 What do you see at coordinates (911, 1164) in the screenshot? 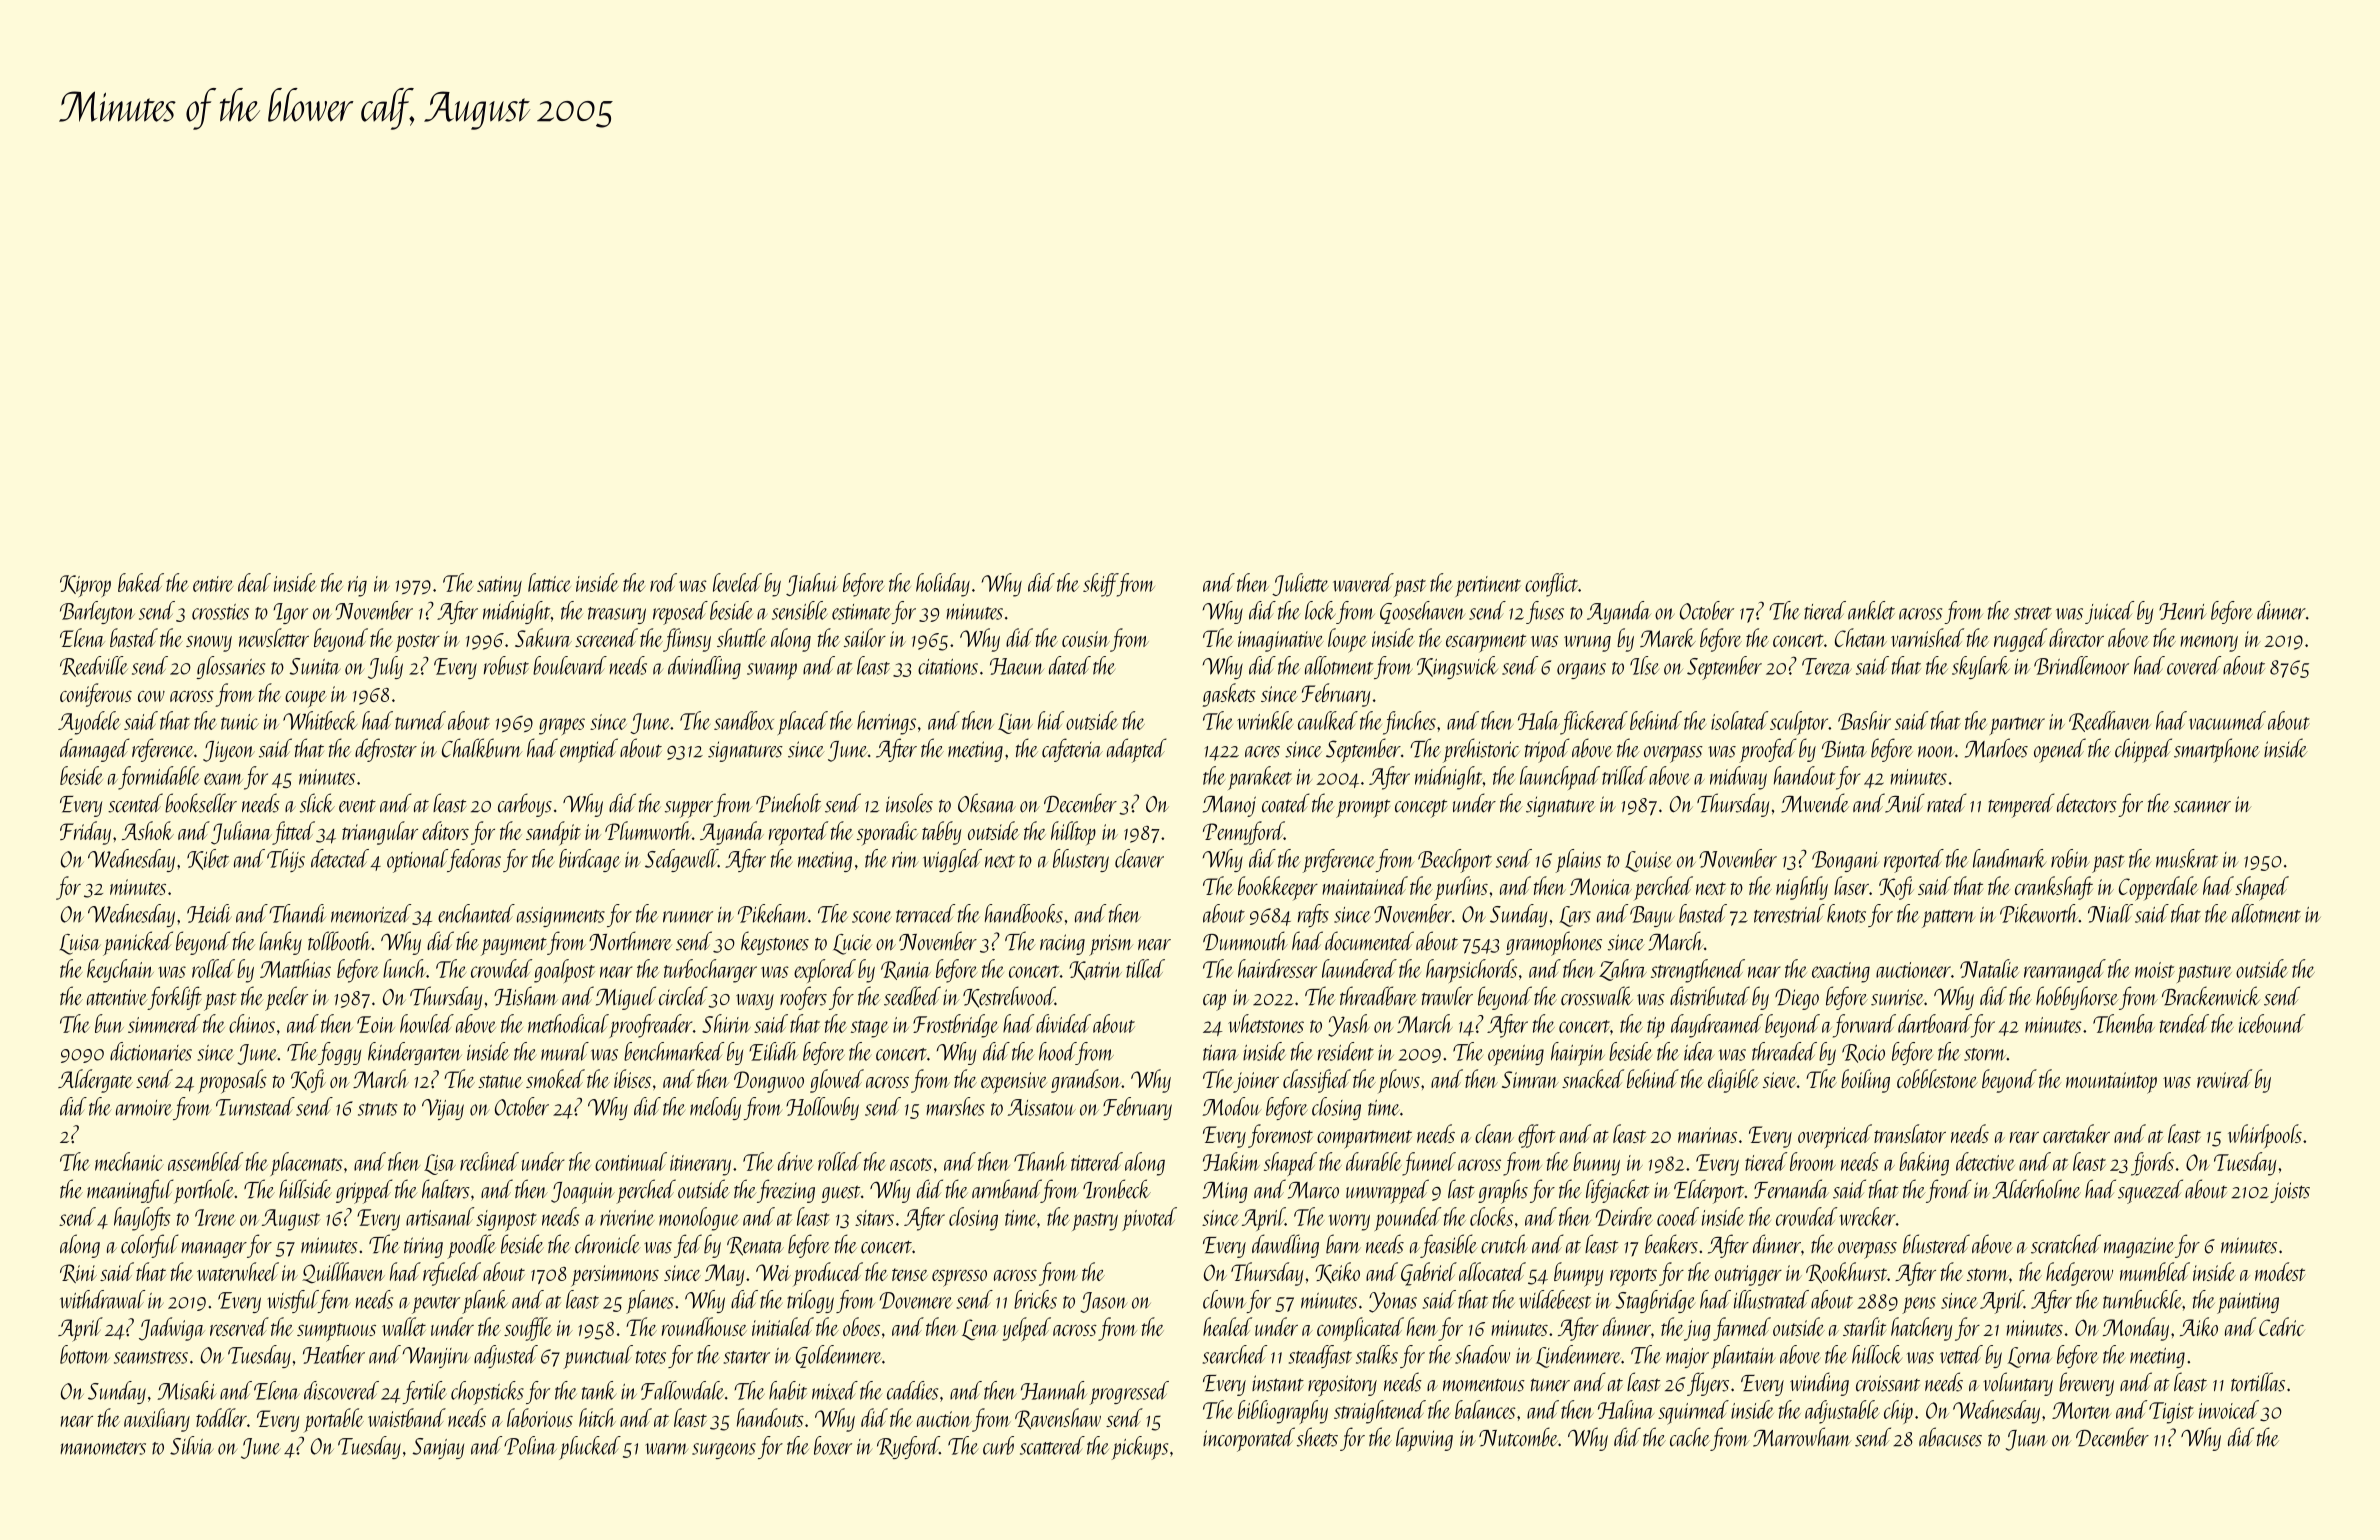
I see `ascots` at bounding box center [911, 1164].
